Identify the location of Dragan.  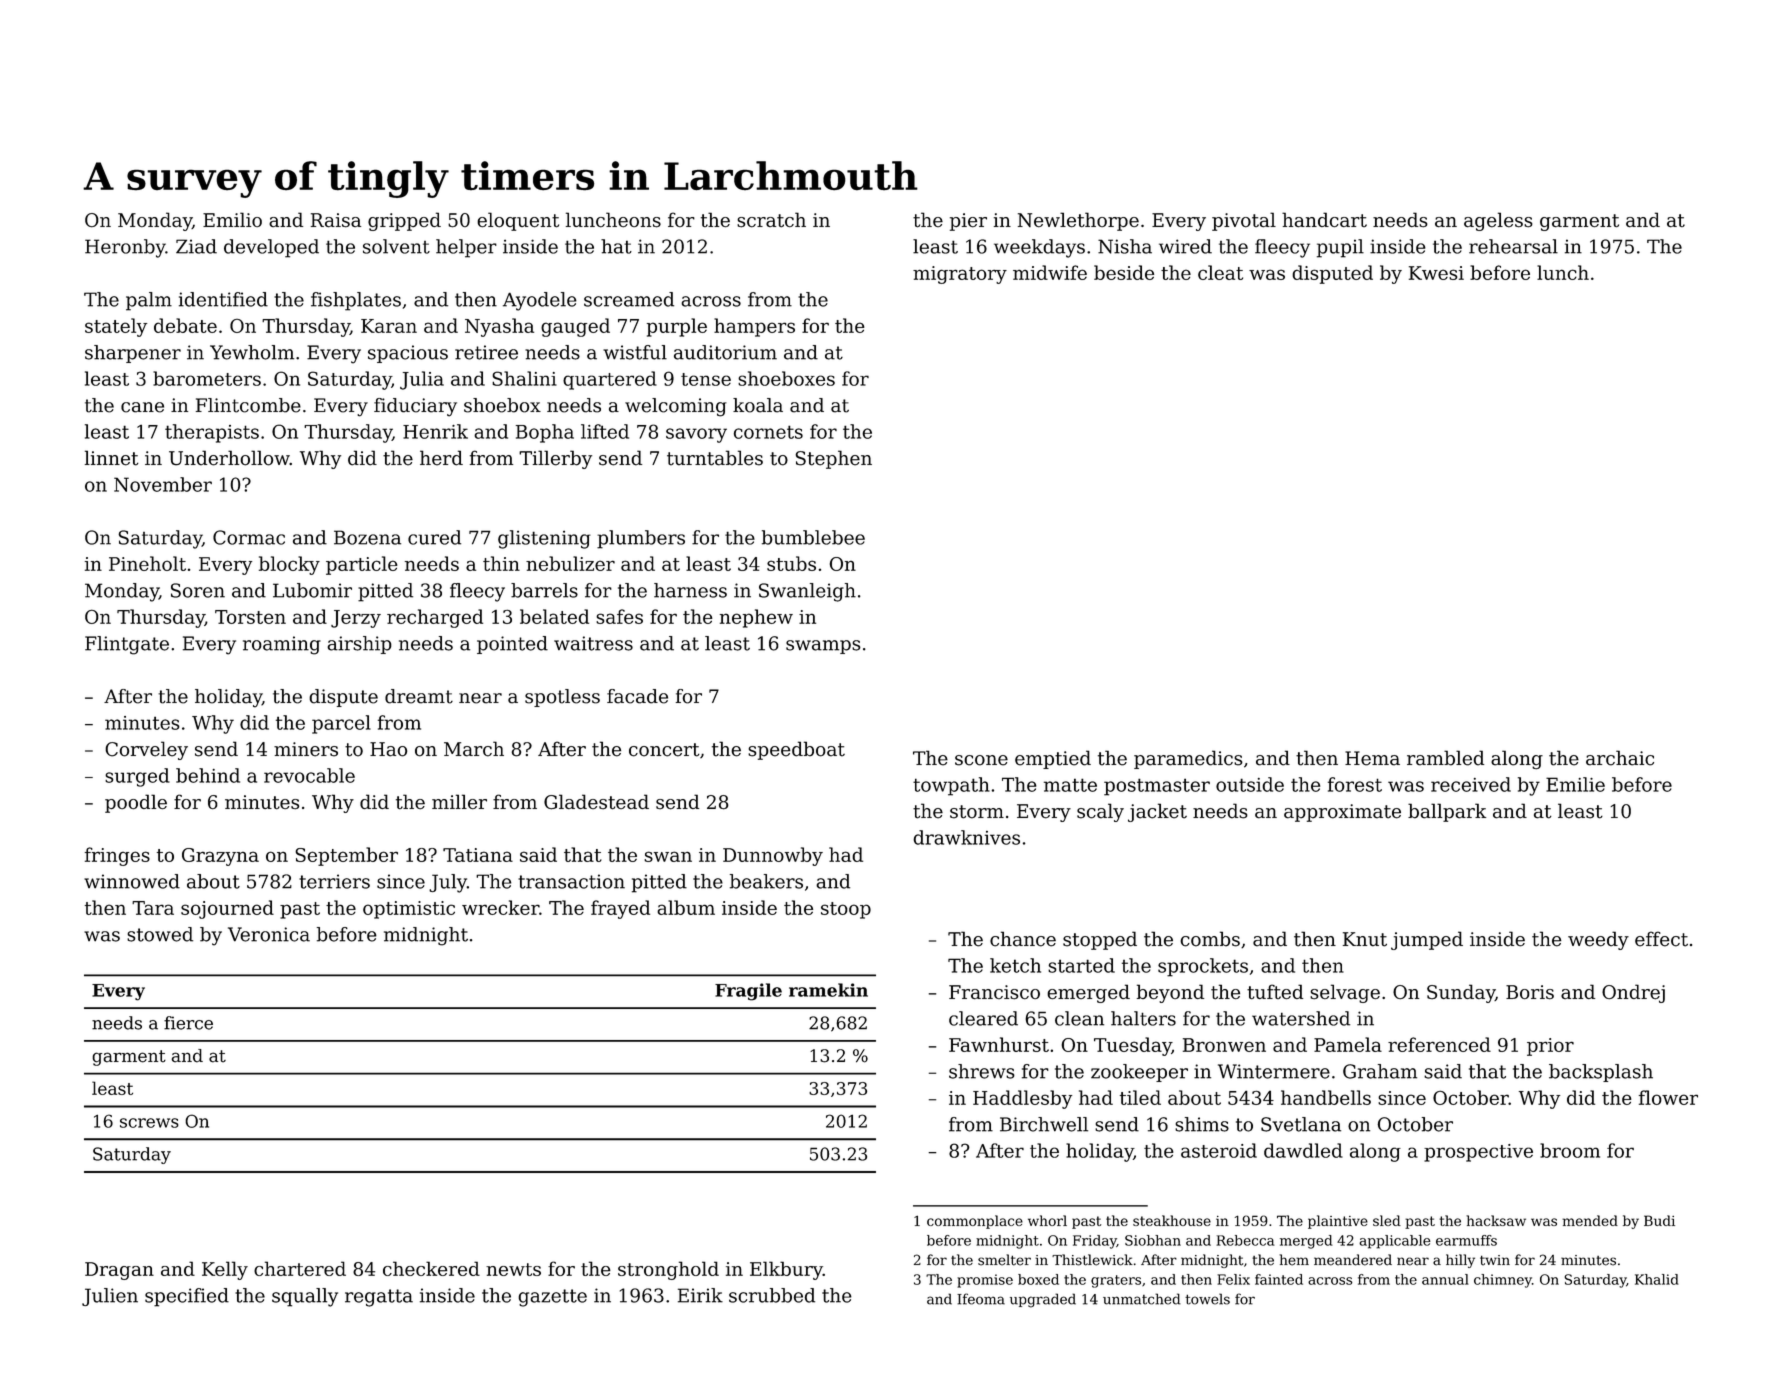
(119, 1271).
